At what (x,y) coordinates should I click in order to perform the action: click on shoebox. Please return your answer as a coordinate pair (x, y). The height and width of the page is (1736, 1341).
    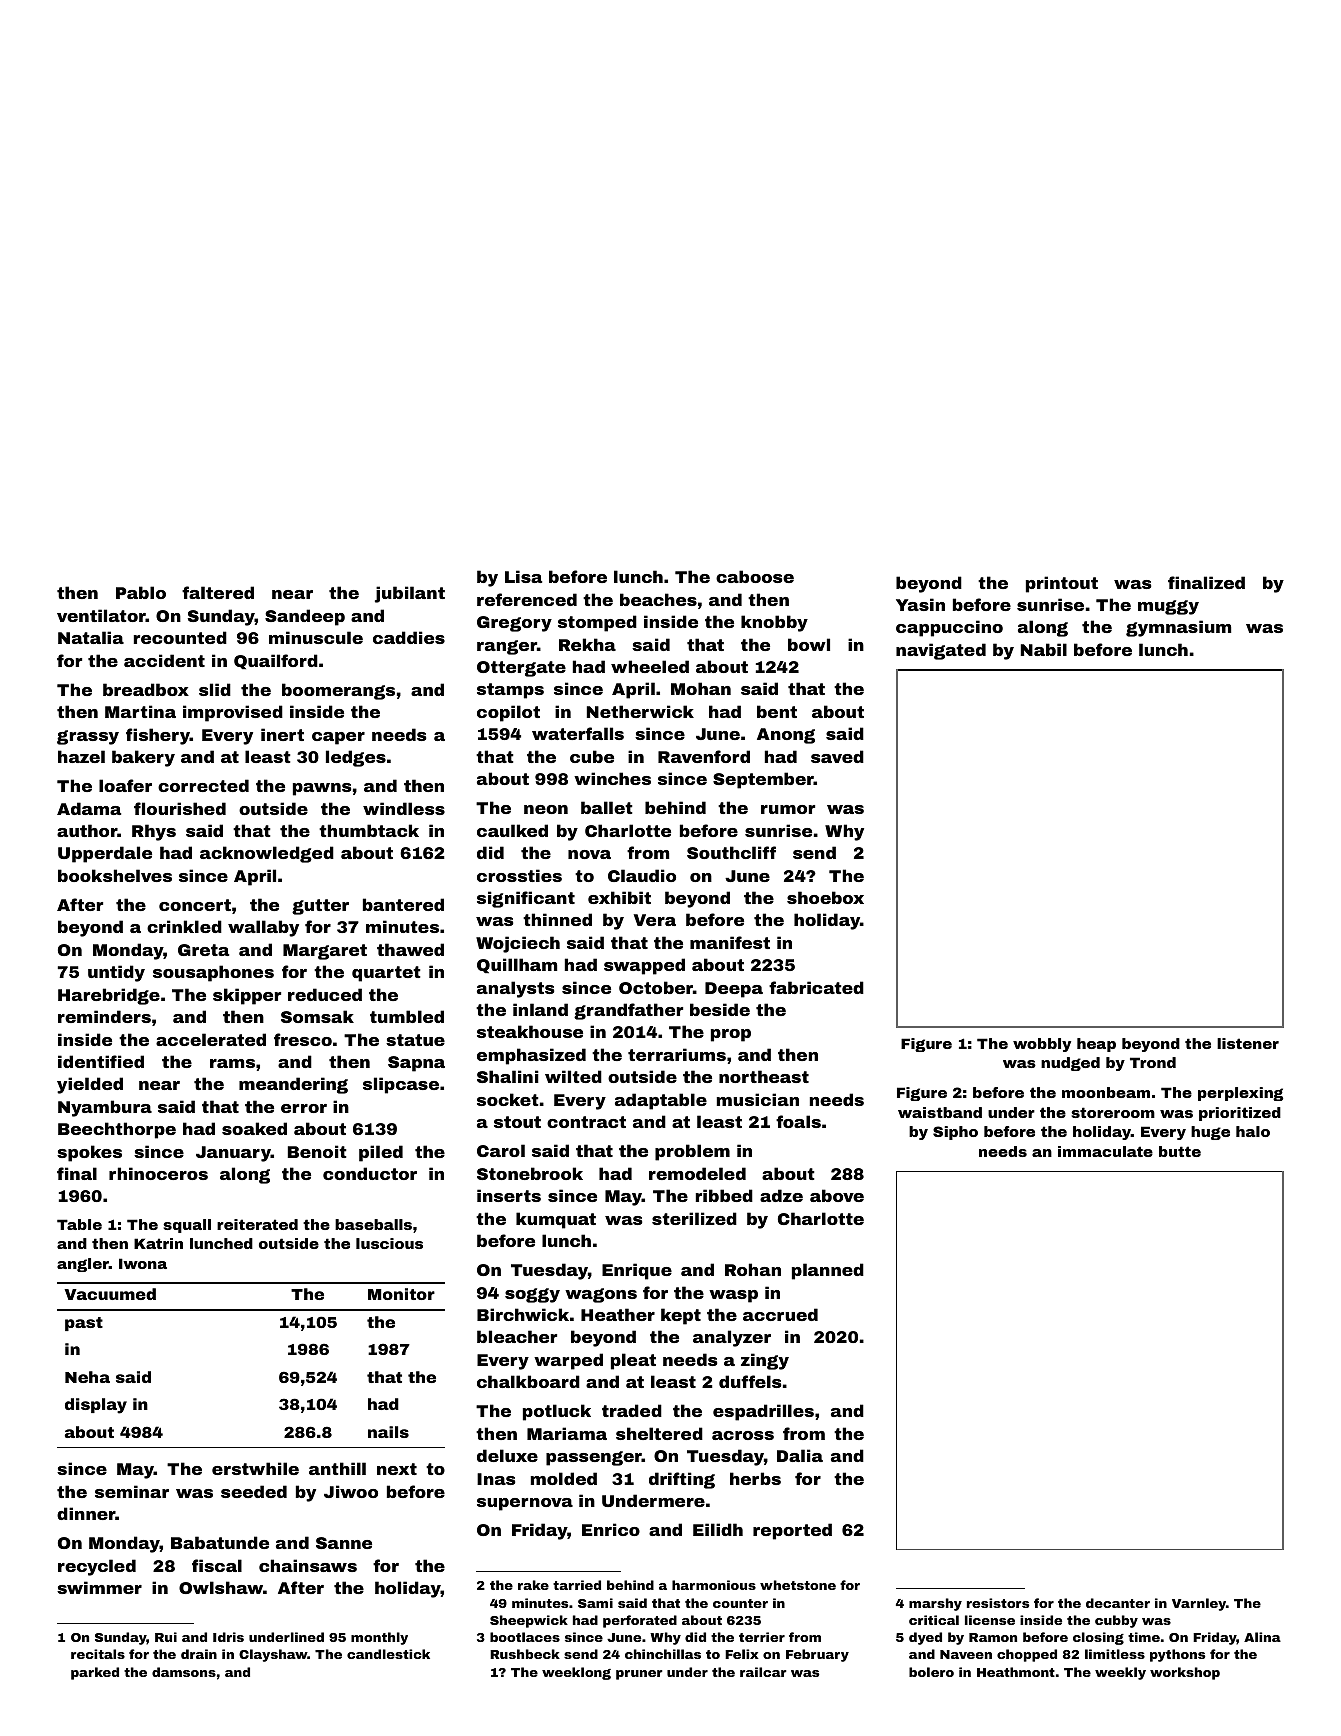
    Looking at the image, I should click on (825, 897).
